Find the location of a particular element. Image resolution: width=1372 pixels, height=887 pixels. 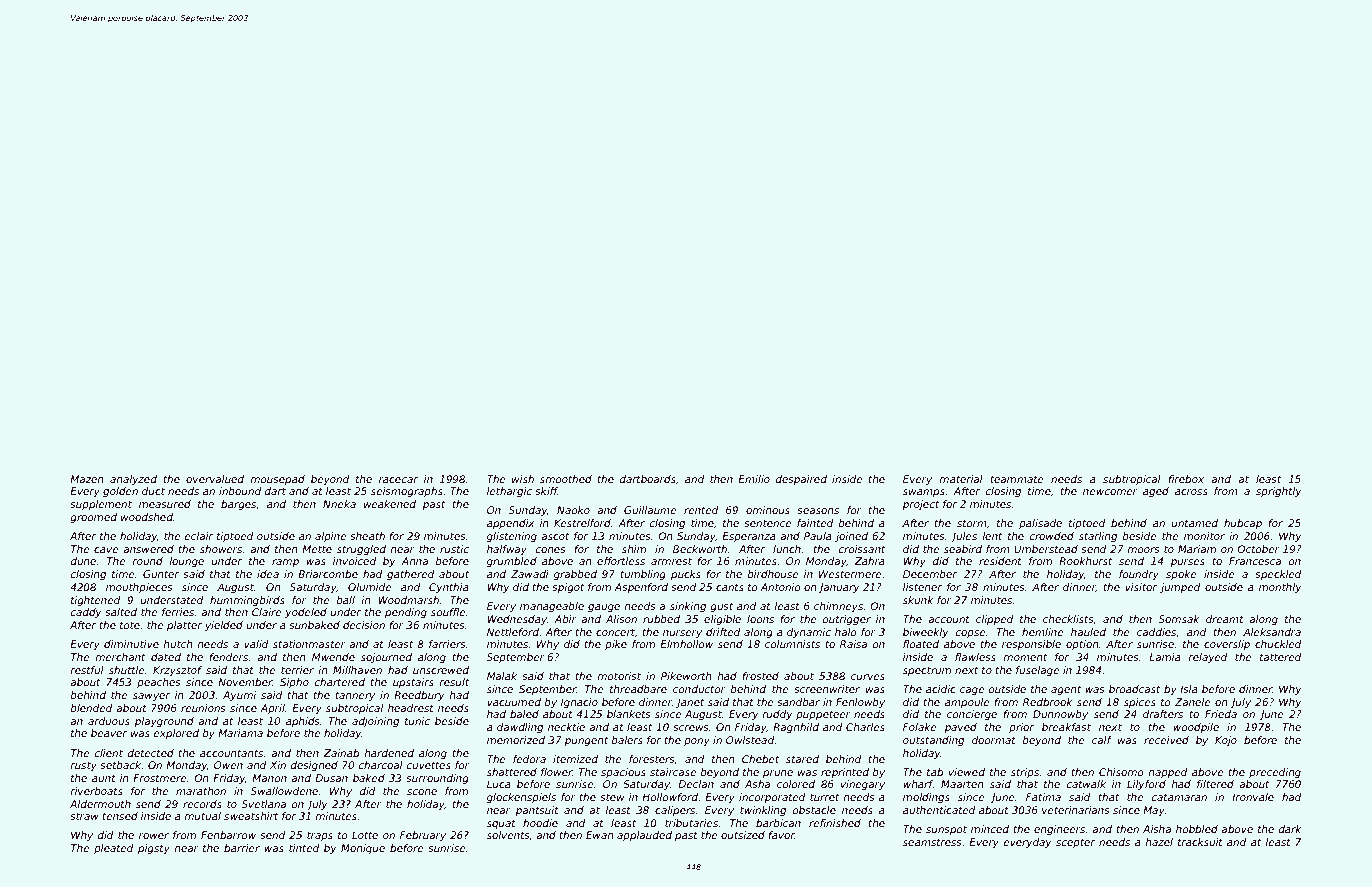

Rookhurst is located at coordinates (1086, 561).
